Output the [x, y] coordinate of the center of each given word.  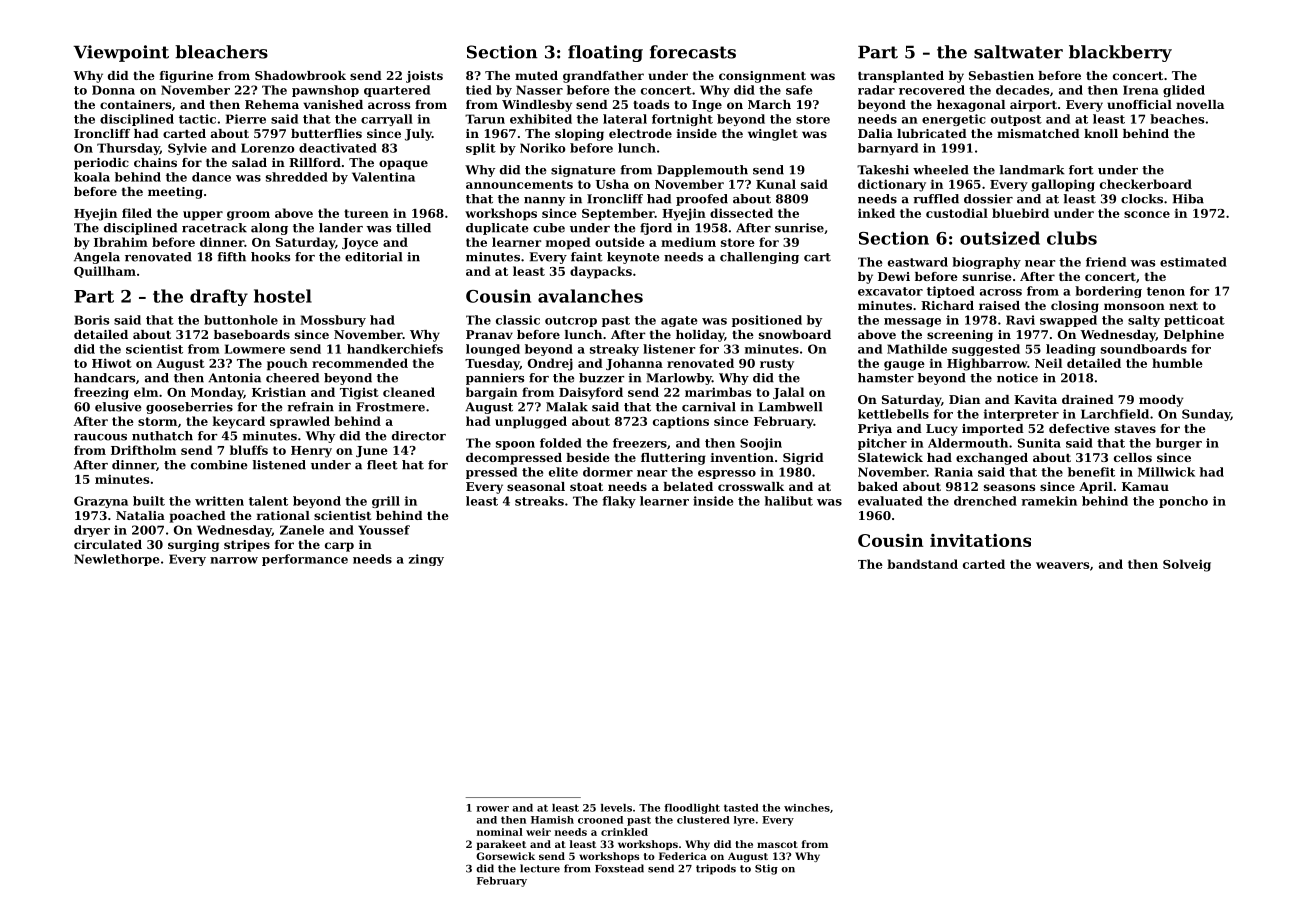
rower [492, 809]
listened [279, 465]
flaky [619, 502]
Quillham [105, 272]
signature [583, 171]
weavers [1062, 565]
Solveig [1187, 565]
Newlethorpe [116, 560]
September [618, 214]
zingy [426, 560]
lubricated [932, 133]
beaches [1177, 119]
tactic [197, 119]
